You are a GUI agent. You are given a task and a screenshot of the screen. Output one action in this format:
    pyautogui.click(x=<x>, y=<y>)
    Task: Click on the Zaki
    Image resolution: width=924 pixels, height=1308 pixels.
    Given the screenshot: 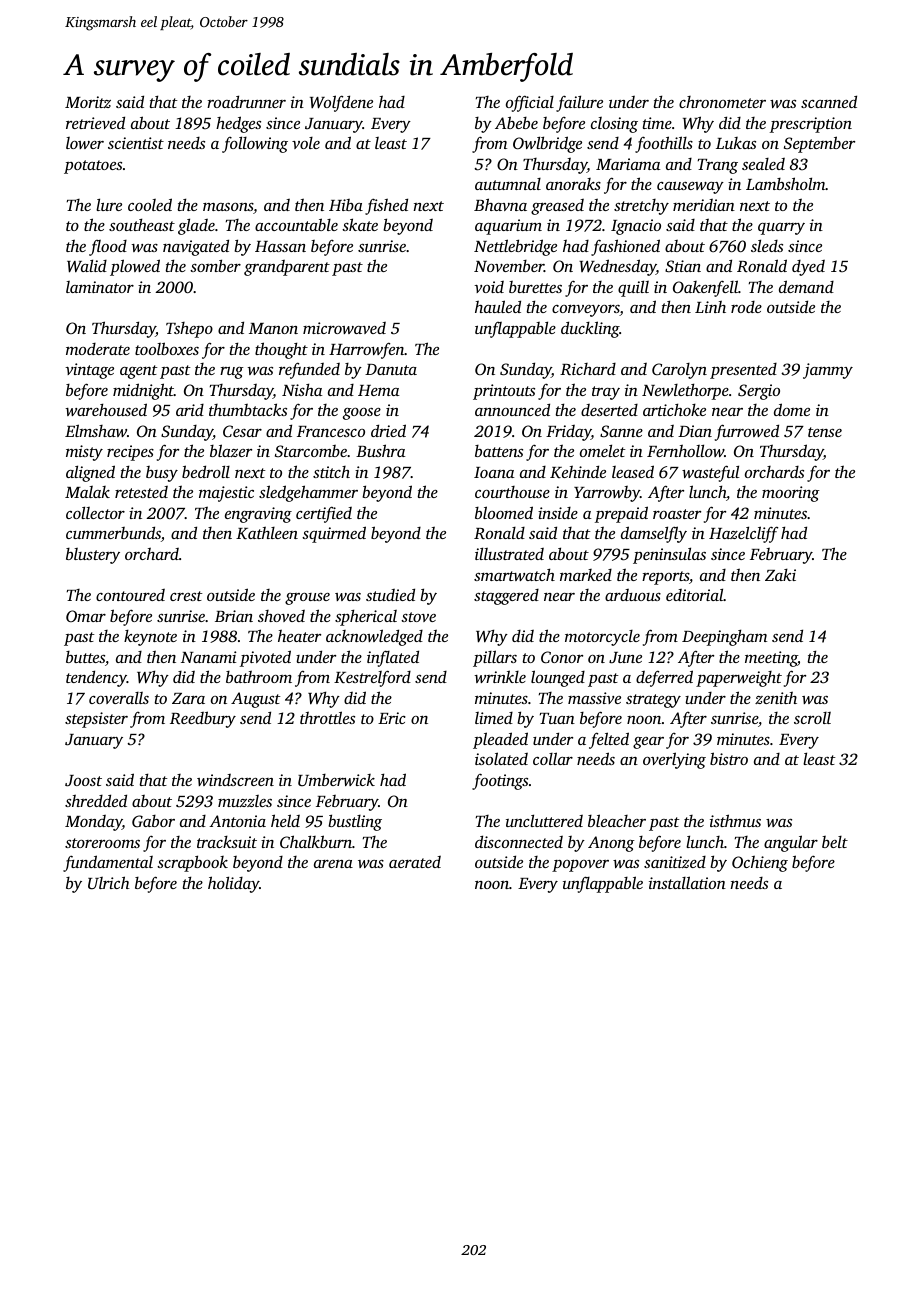 What is the action you would take?
    pyautogui.click(x=780, y=575)
